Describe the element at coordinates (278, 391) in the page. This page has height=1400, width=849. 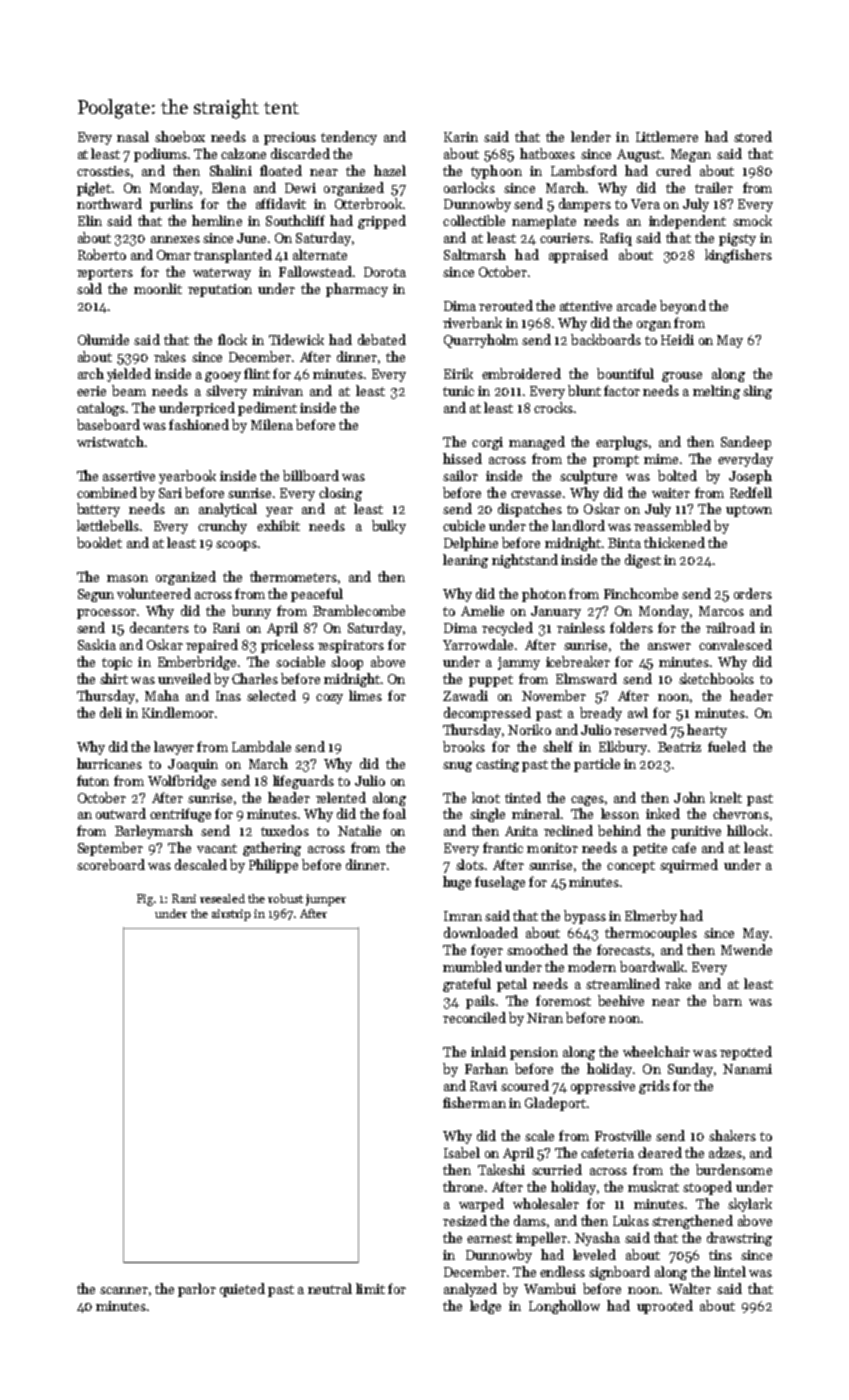
I see `minivan` at that location.
